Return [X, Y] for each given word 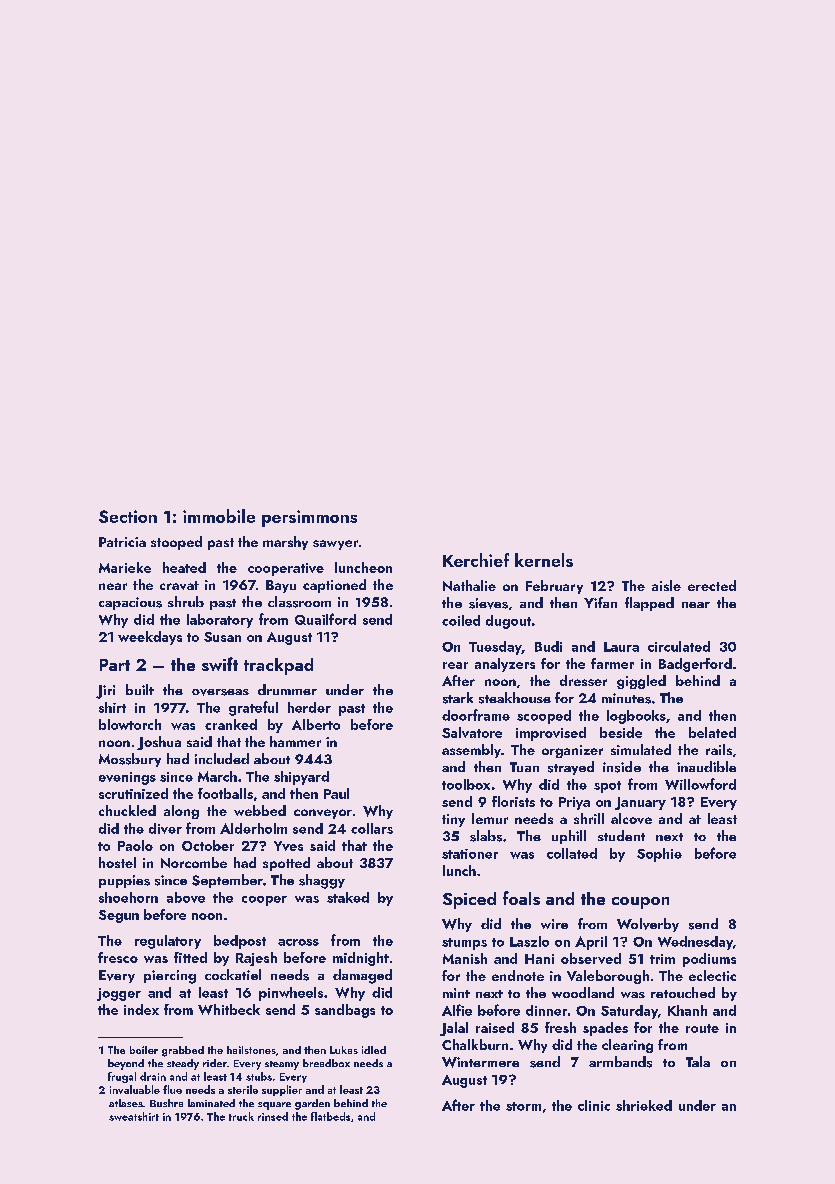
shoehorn [128, 897]
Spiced [469, 900]
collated [572, 853]
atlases [126, 1103]
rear [455, 665]
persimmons [309, 518]
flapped [649, 604]
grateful [253, 708]
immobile [219, 516]
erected [712, 585]
